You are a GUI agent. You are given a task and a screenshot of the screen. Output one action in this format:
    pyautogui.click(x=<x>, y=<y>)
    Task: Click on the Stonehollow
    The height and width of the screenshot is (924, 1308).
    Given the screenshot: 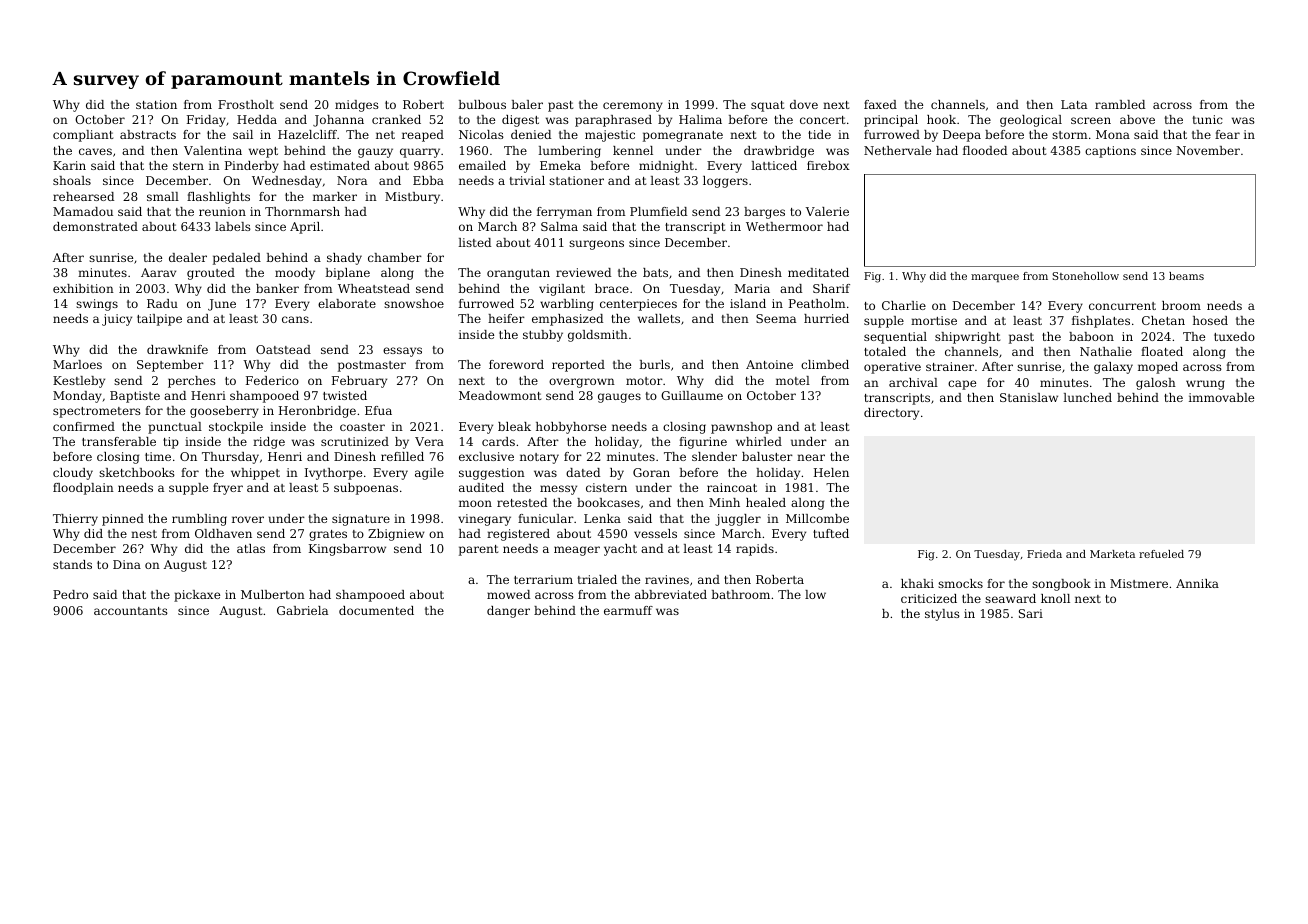 What is the action you would take?
    pyautogui.click(x=1085, y=276)
